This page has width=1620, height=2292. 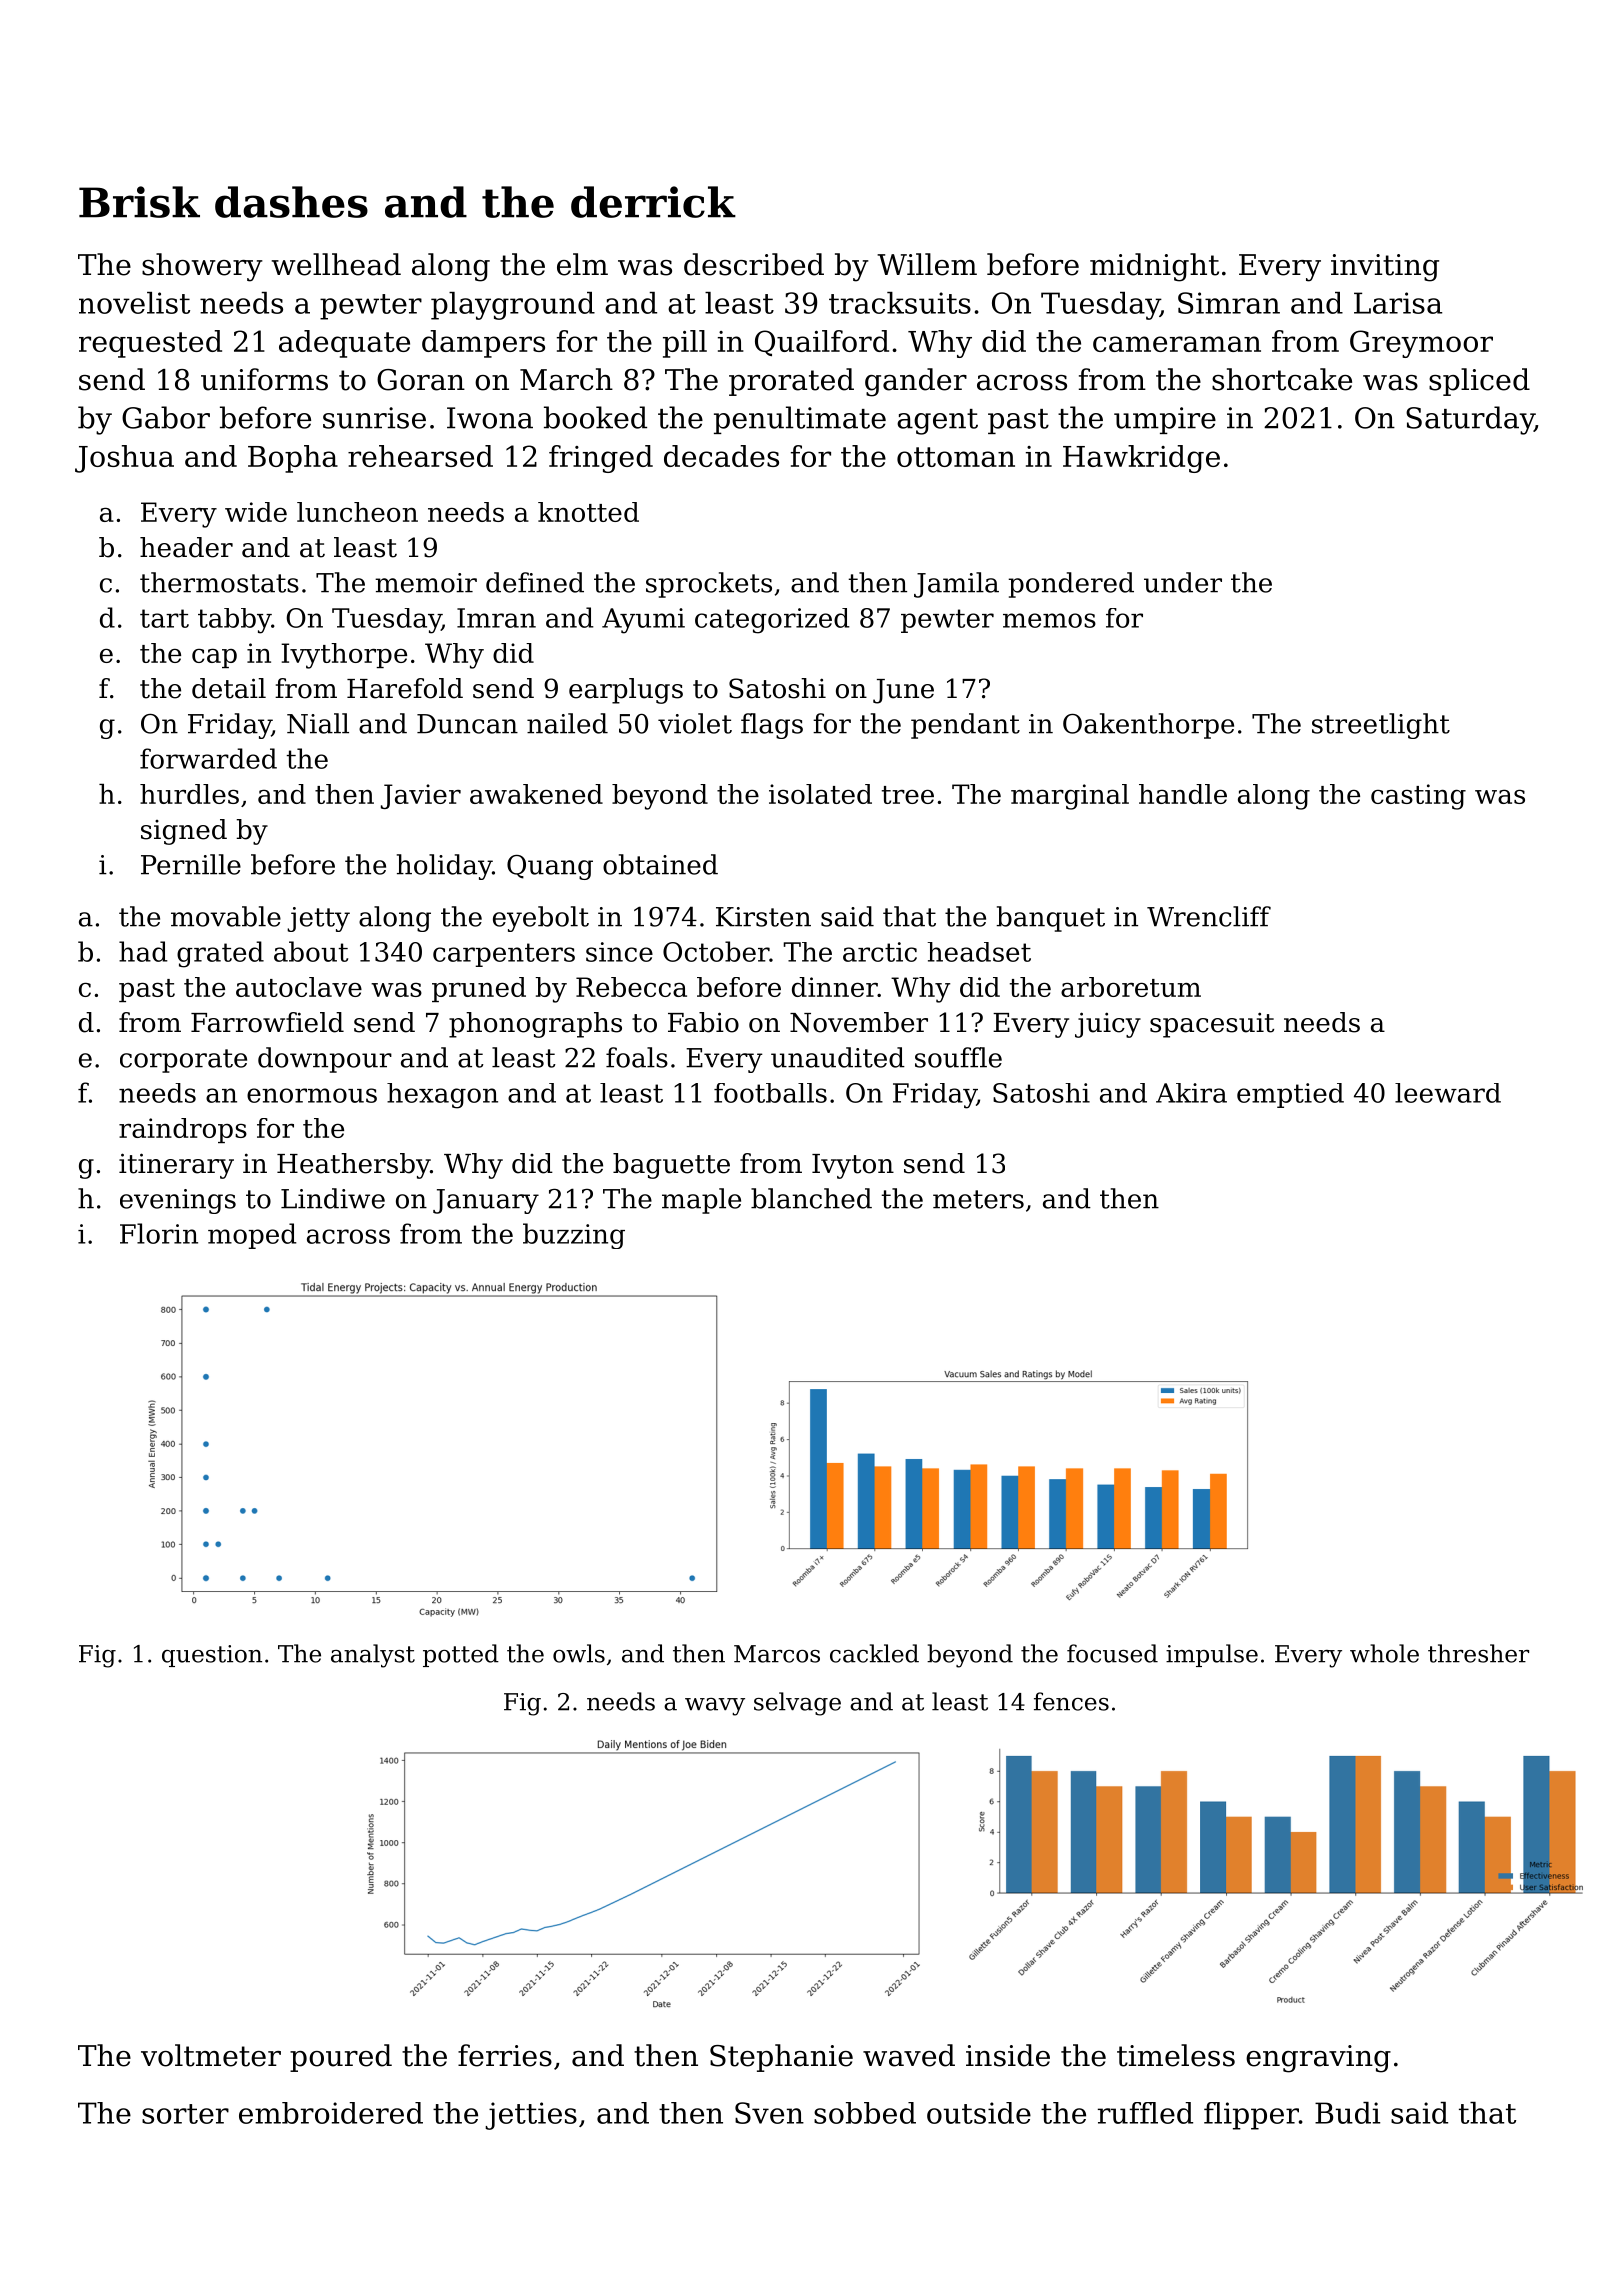 What do you see at coordinates (574, 1236) in the page?
I see `buzzing` at bounding box center [574, 1236].
